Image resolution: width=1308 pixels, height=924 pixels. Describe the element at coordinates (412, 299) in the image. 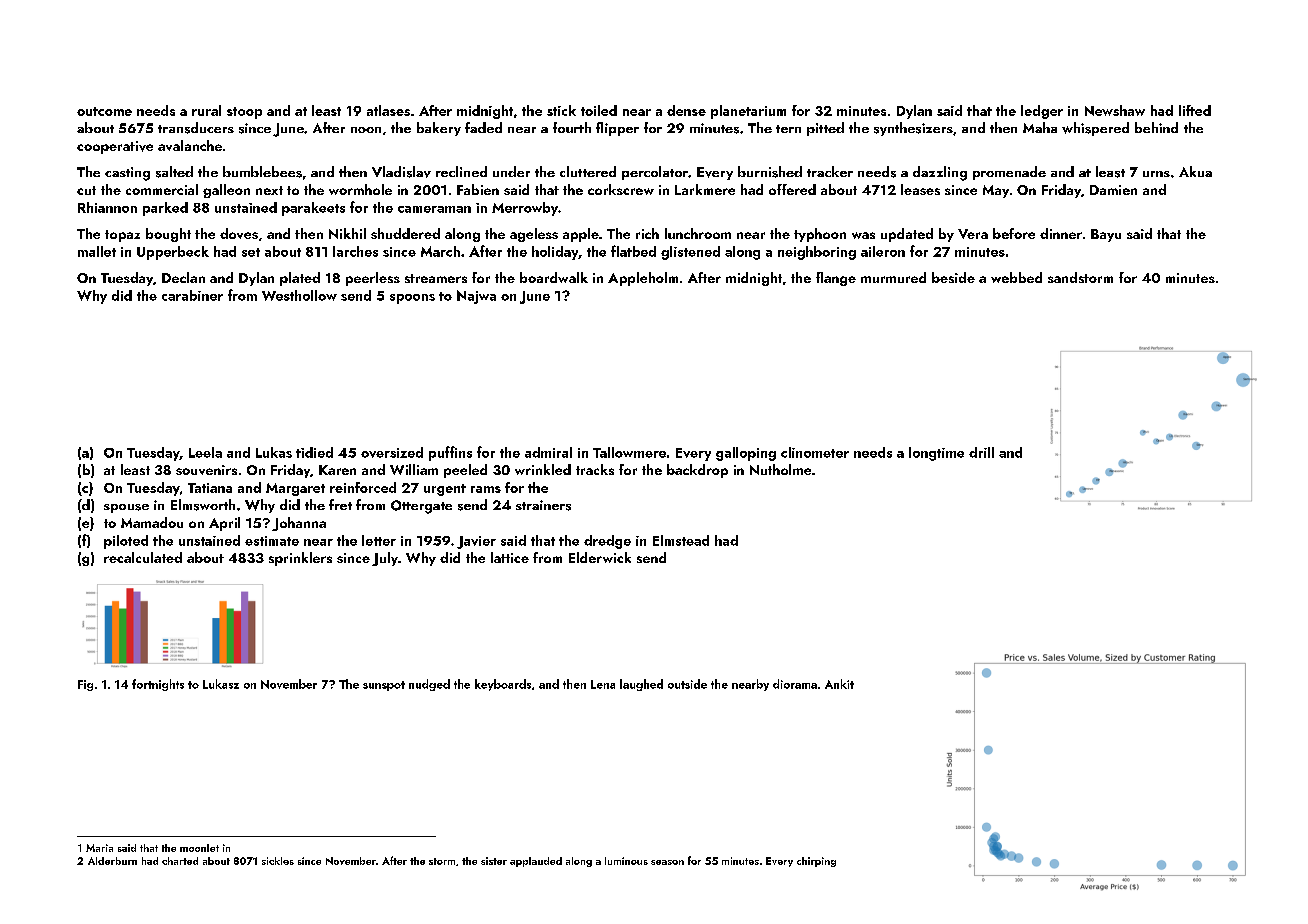

I see `spoons` at that location.
